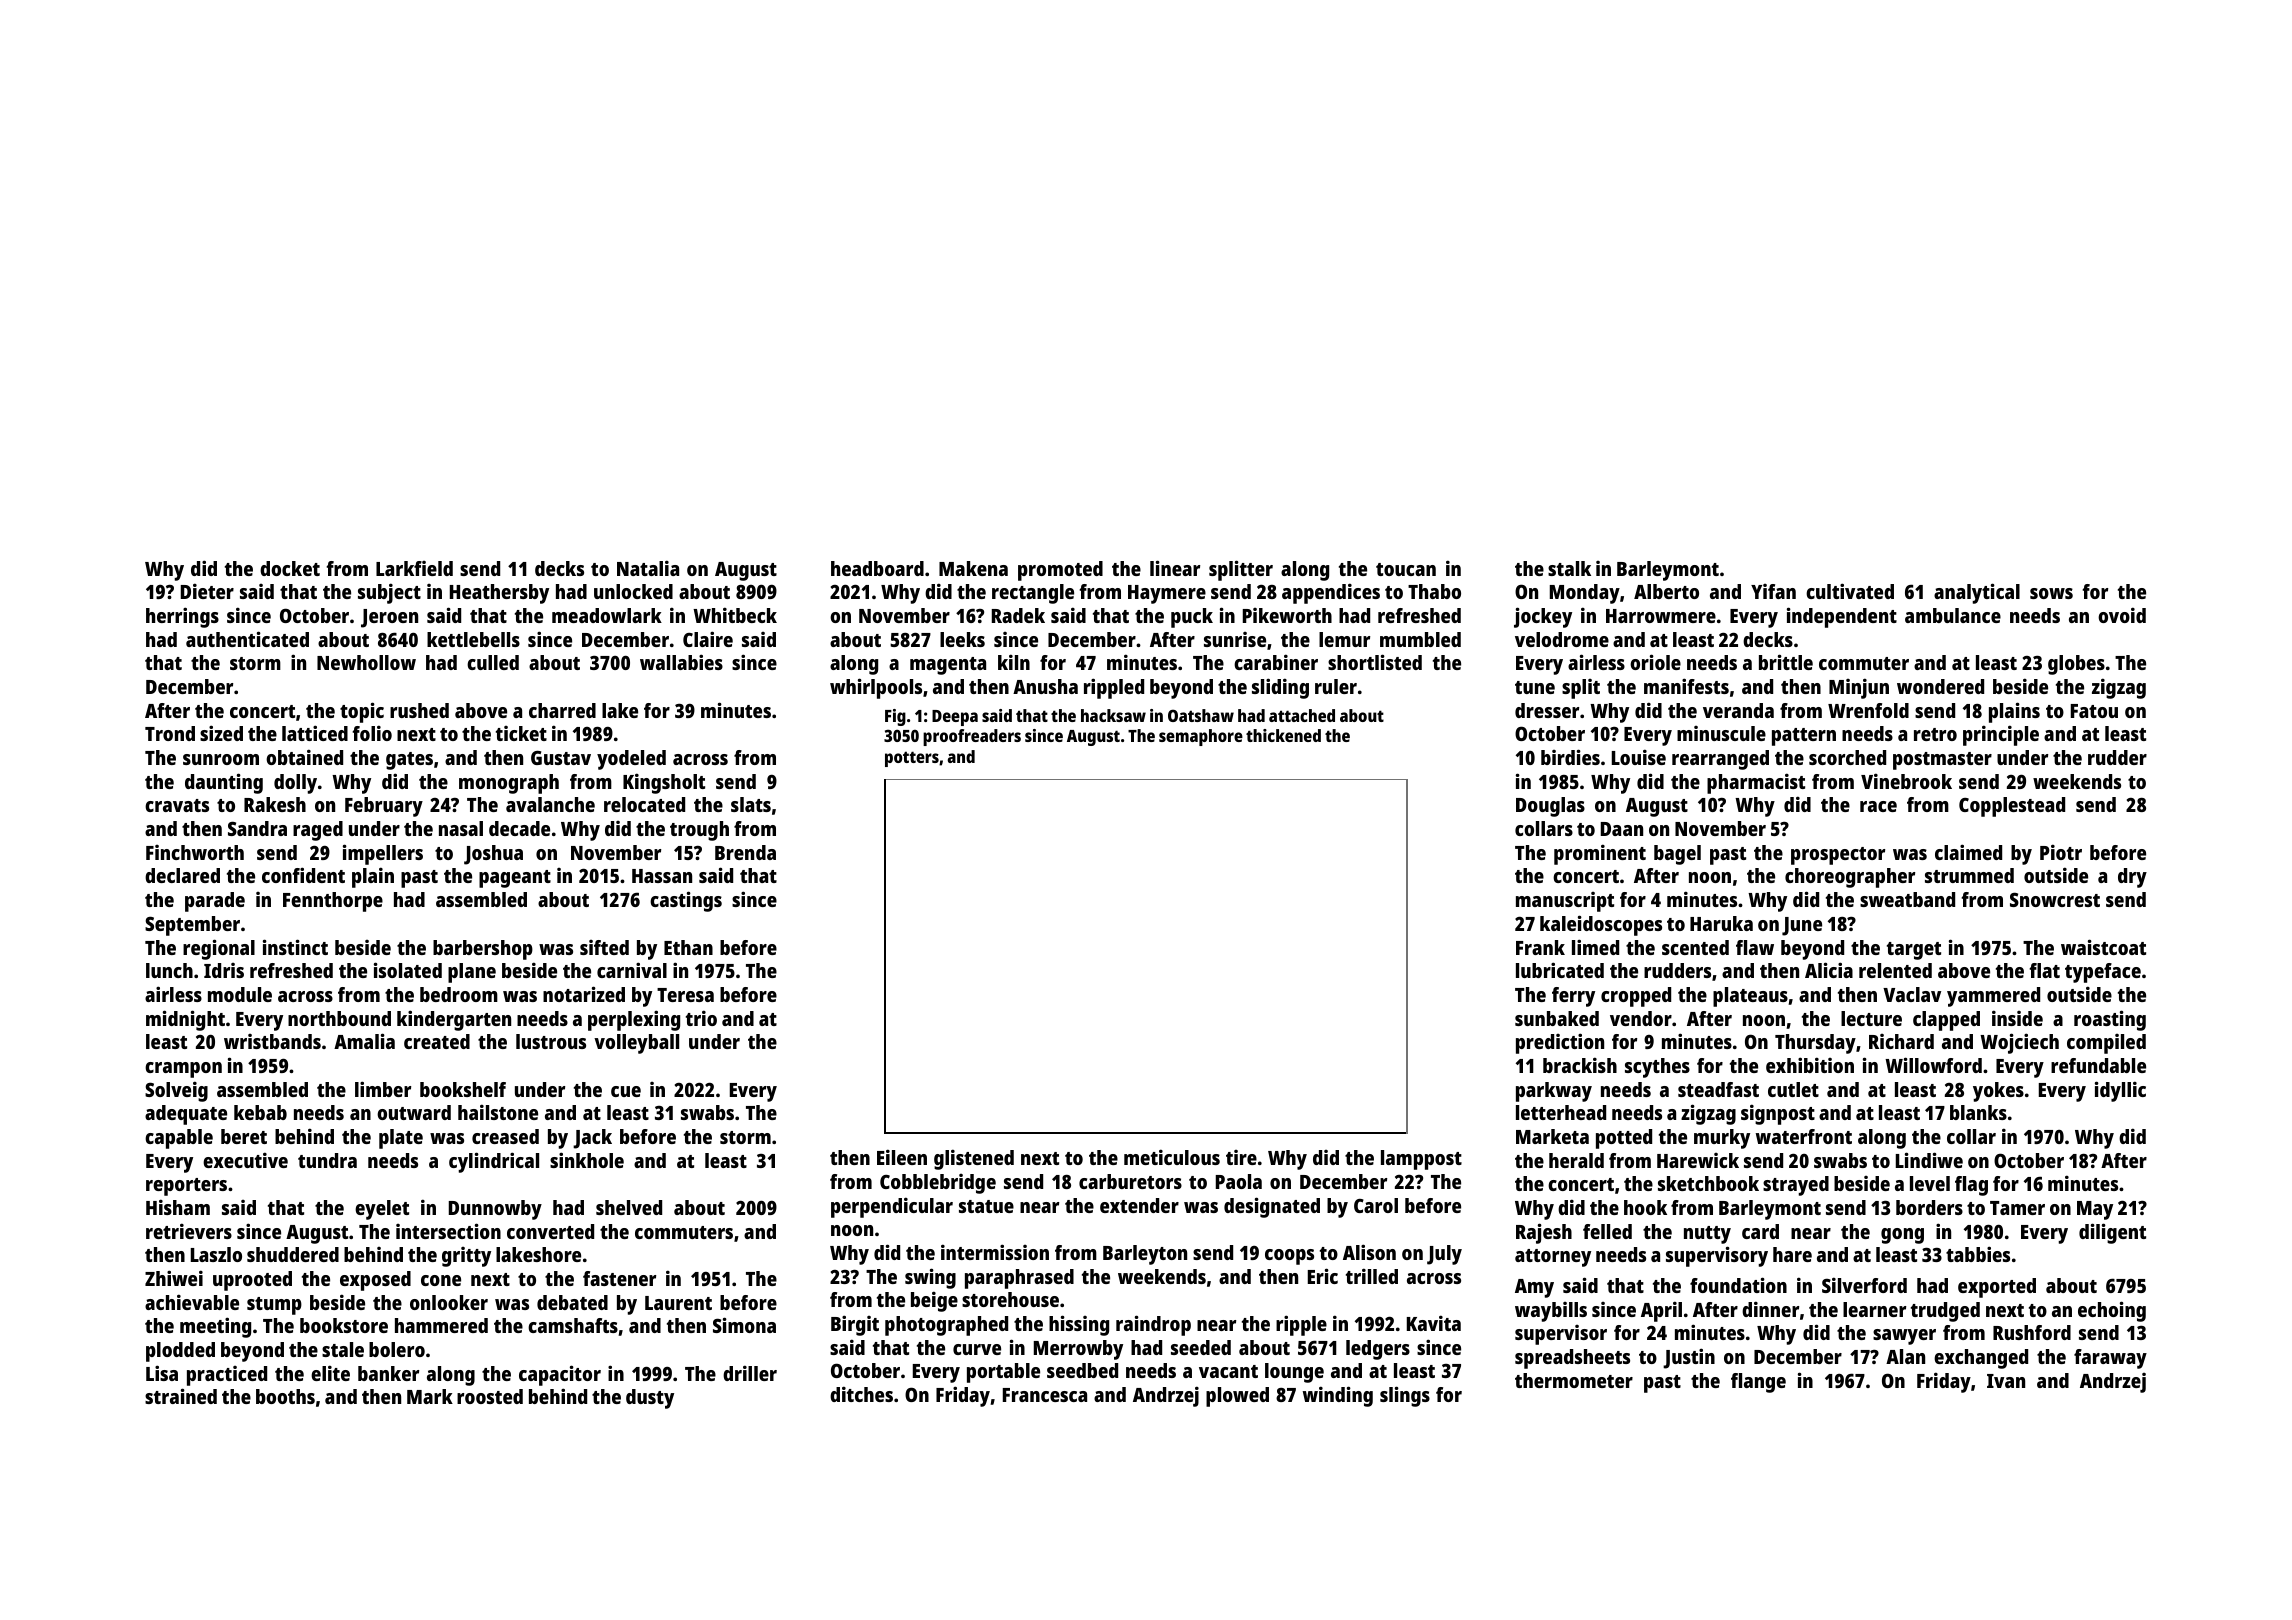 Image resolution: width=2292 pixels, height=1620 pixels. What do you see at coordinates (584, 994) in the image?
I see `notarized` at bounding box center [584, 994].
